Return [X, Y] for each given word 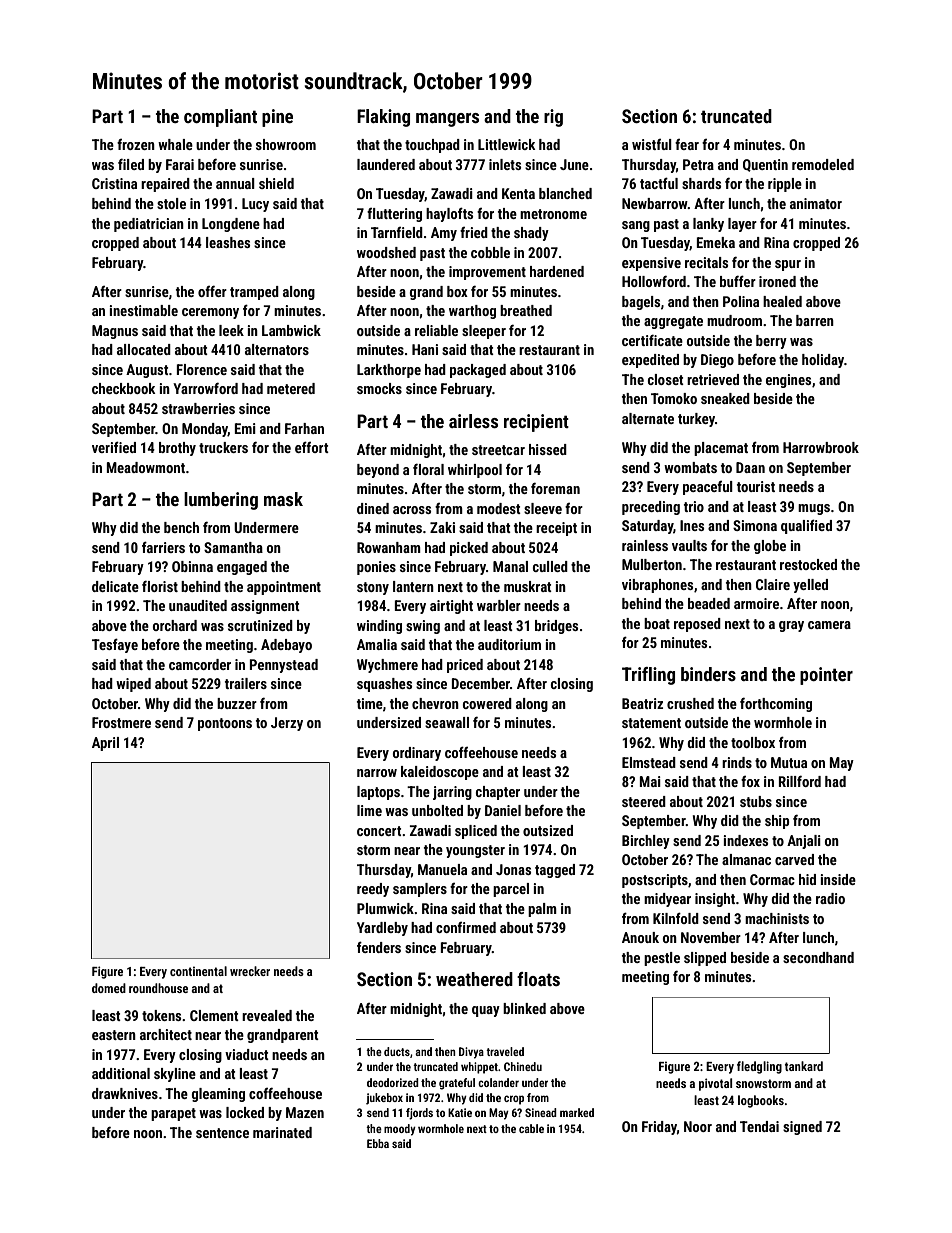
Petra [698, 164]
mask [283, 499]
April [105, 744]
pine [277, 118]
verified [114, 447]
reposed [697, 625]
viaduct [247, 1054]
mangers [447, 120]
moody [400, 1130]
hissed [548, 449]
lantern [413, 586]
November [711, 937]
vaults [689, 545]
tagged [555, 871]
